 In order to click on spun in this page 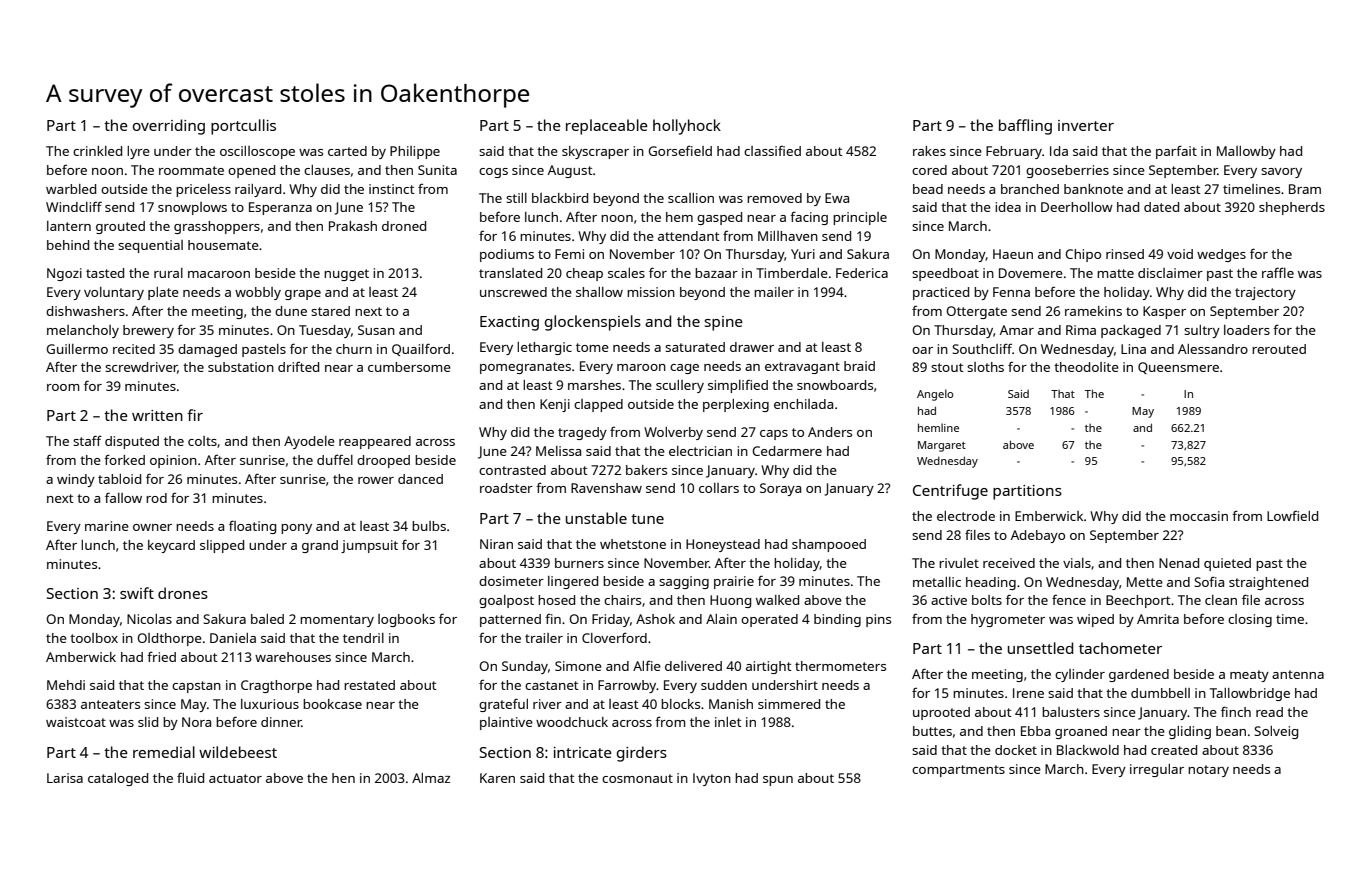, I will do `click(778, 781)`.
